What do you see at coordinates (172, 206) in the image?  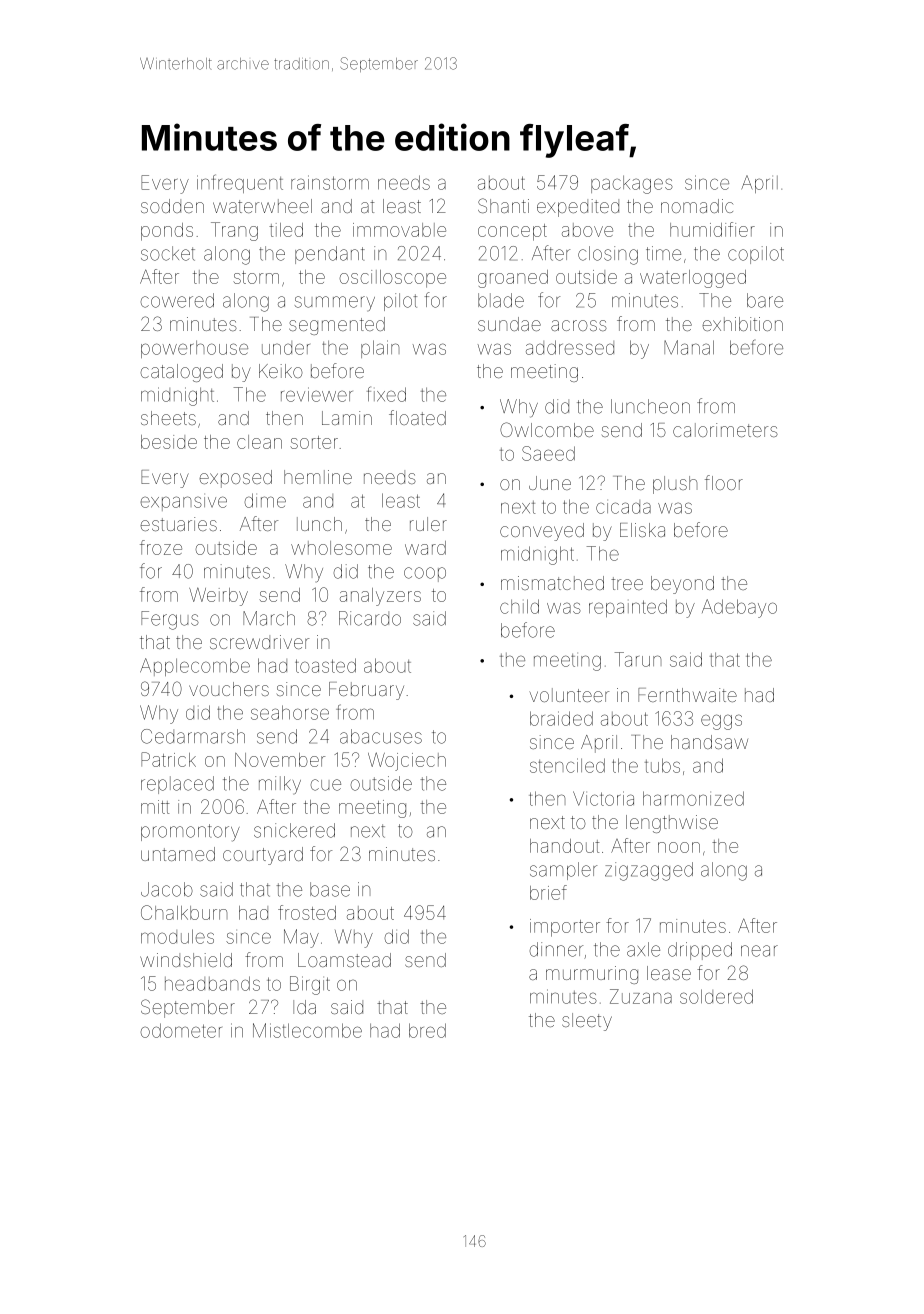 I see `sodden` at bounding box center [172, 206].
